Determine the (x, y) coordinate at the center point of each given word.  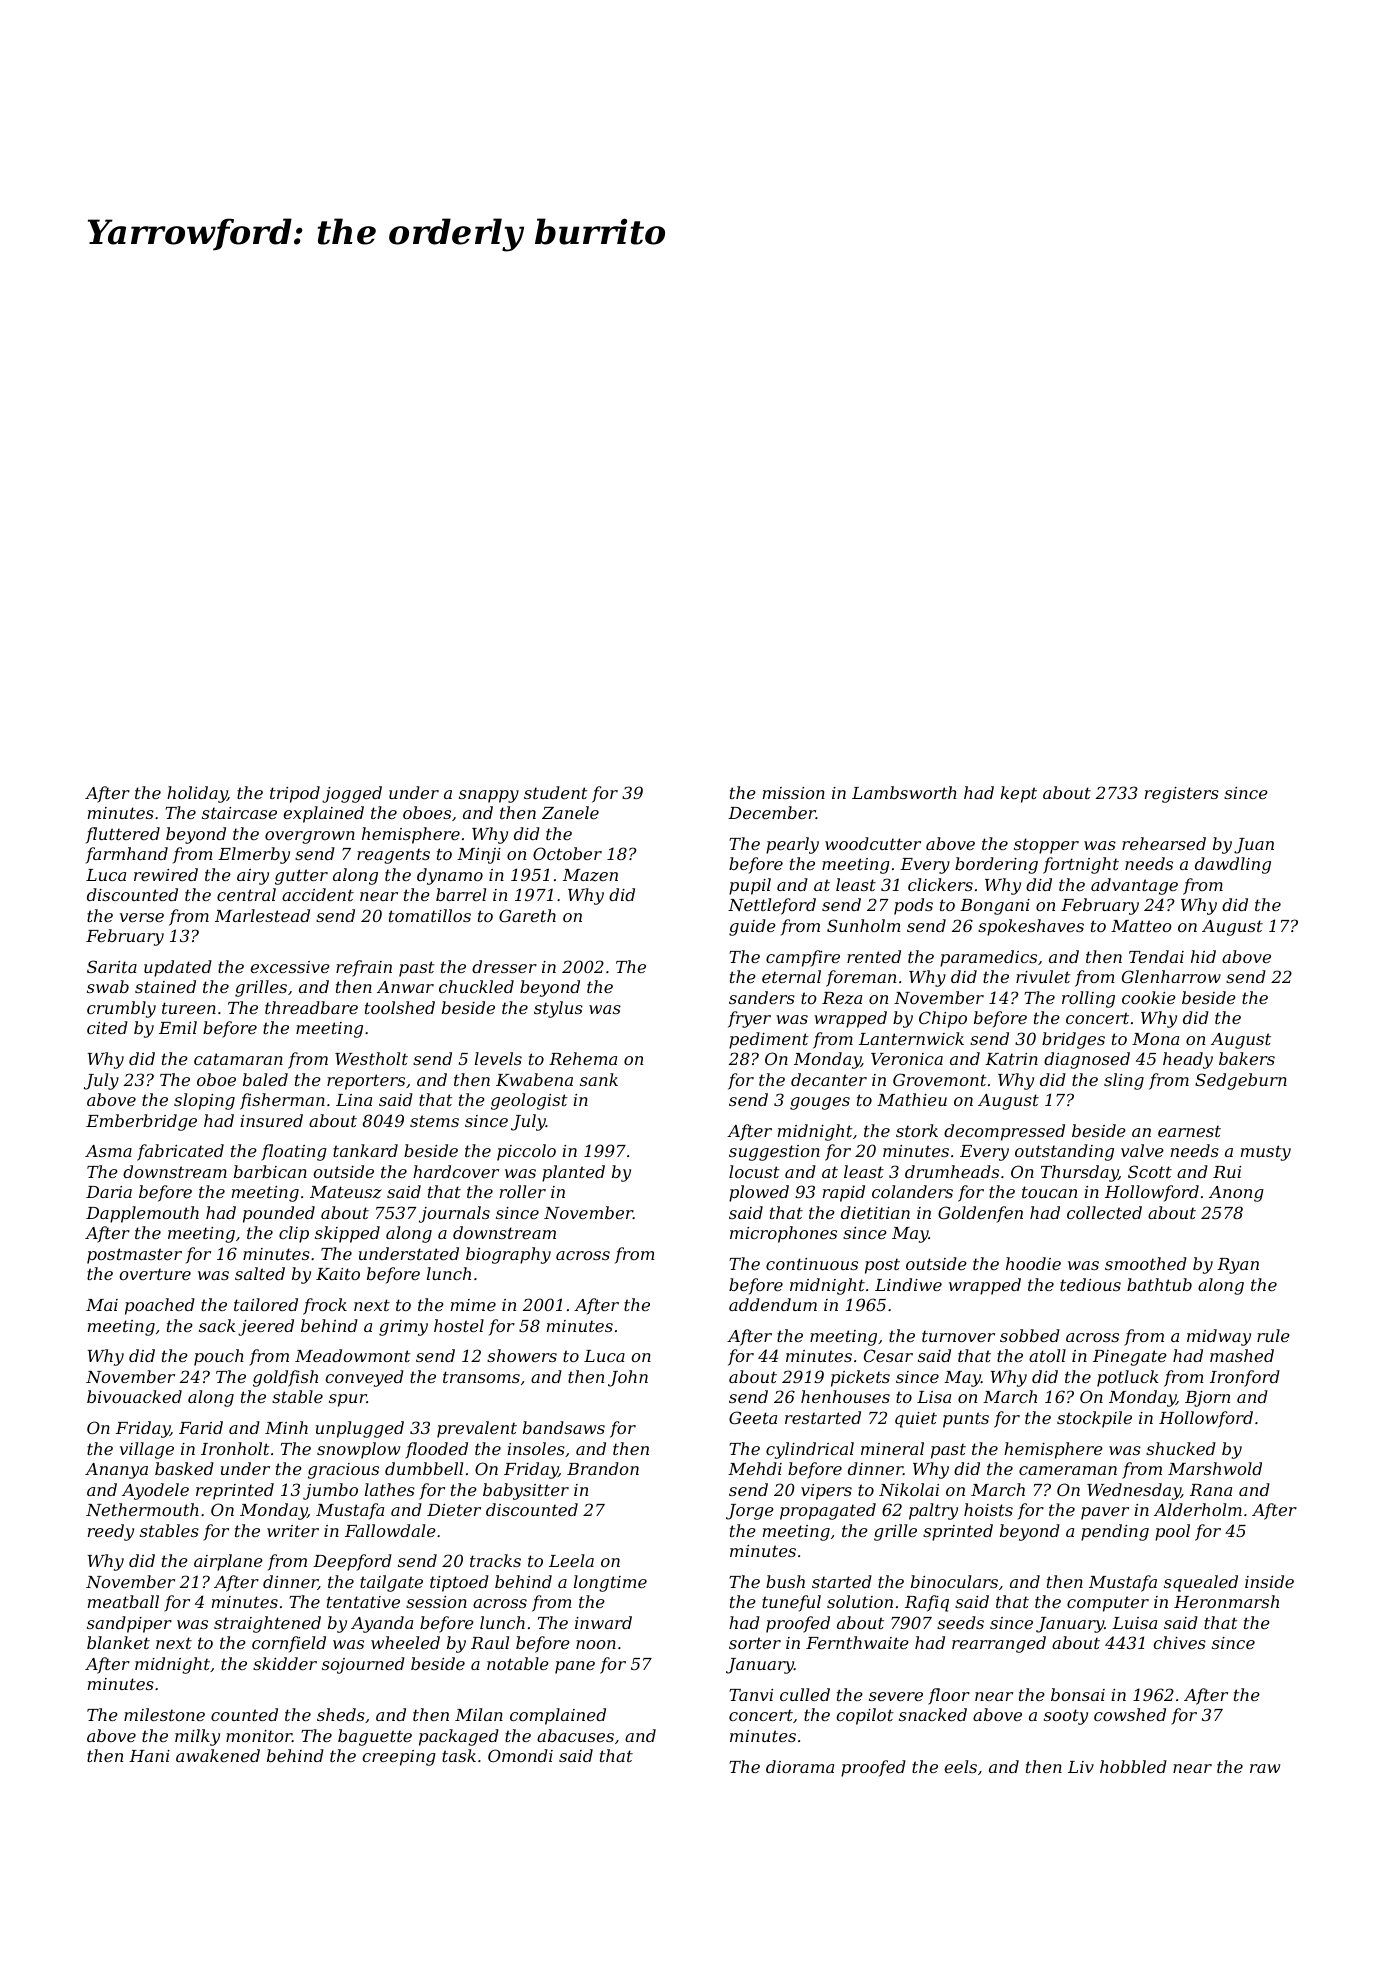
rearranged (999, 1644)
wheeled (405, 1642)
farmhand (127, 855)
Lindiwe (908, 1284)
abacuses (575, 1735)
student (556, 792)
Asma (108, 1151)
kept (1019, 794)
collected (1104, 1212)
